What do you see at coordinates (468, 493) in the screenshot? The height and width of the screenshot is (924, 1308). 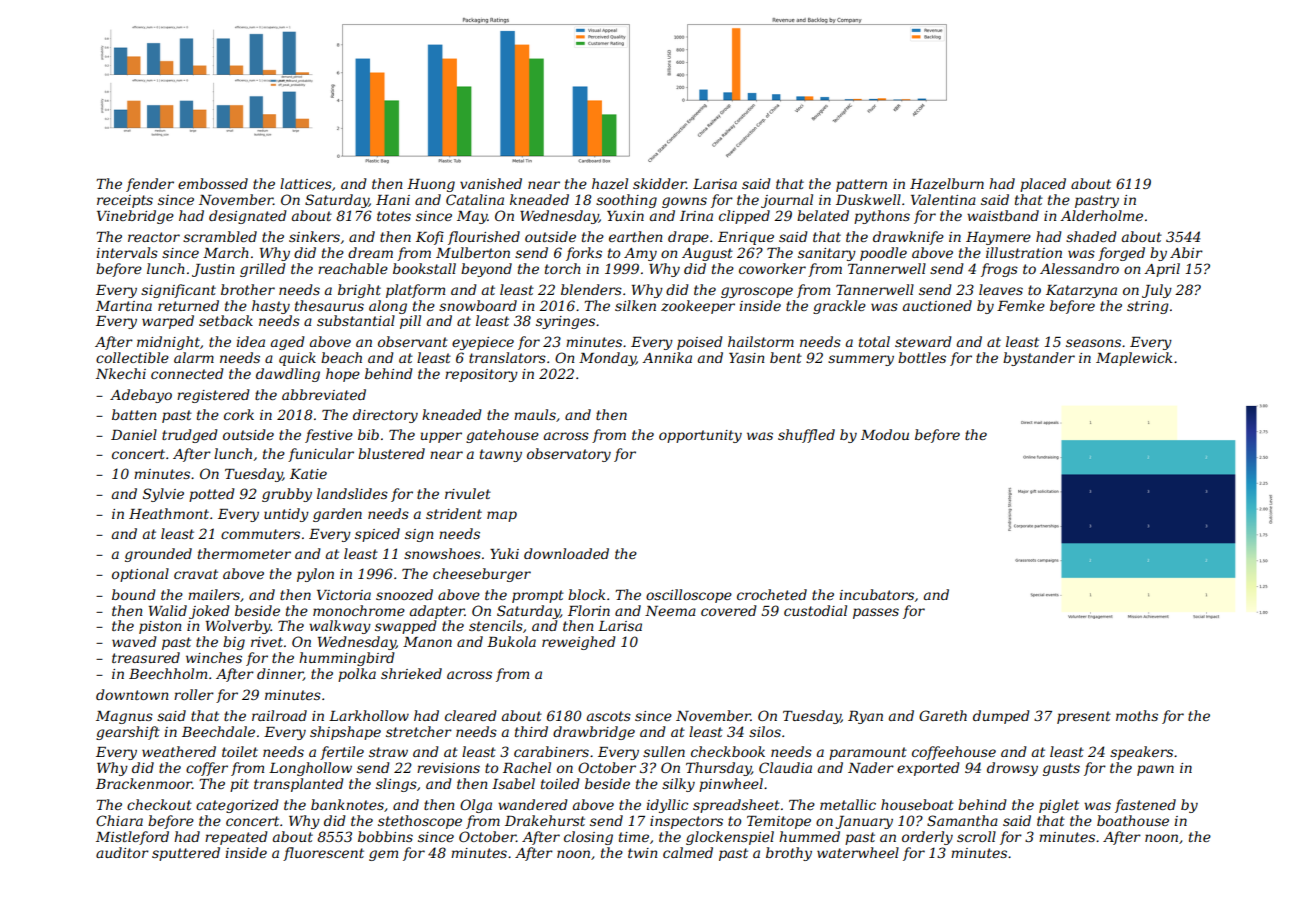 I see `rivulet` at bounding box center [468, 493].
